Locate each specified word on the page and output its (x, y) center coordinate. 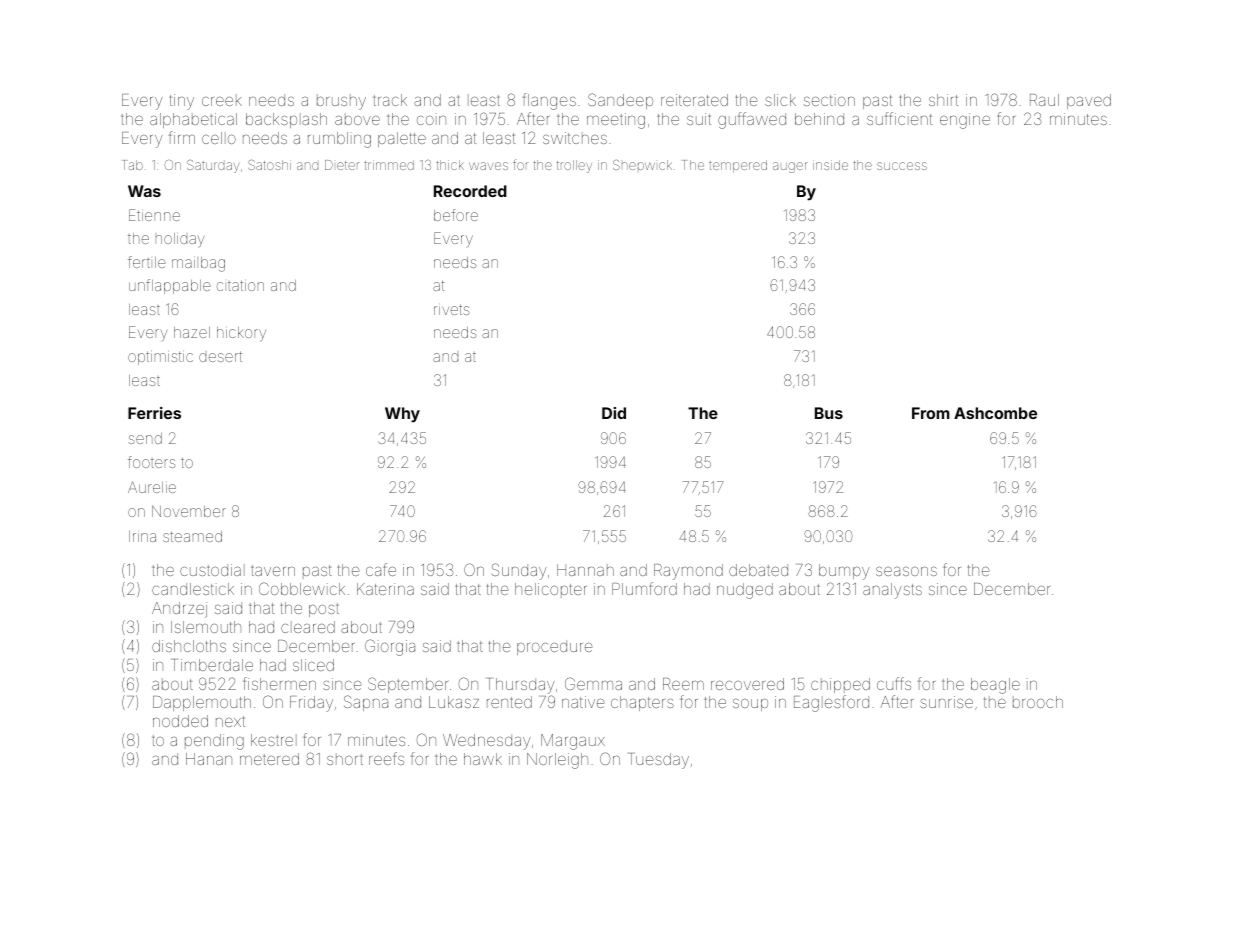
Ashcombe (995, 413)
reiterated (694, 100)
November (189, 511)
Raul (1044, 100)
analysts (892, 591)
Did (614, 413)
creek (222, 100)
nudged (745, 591)
